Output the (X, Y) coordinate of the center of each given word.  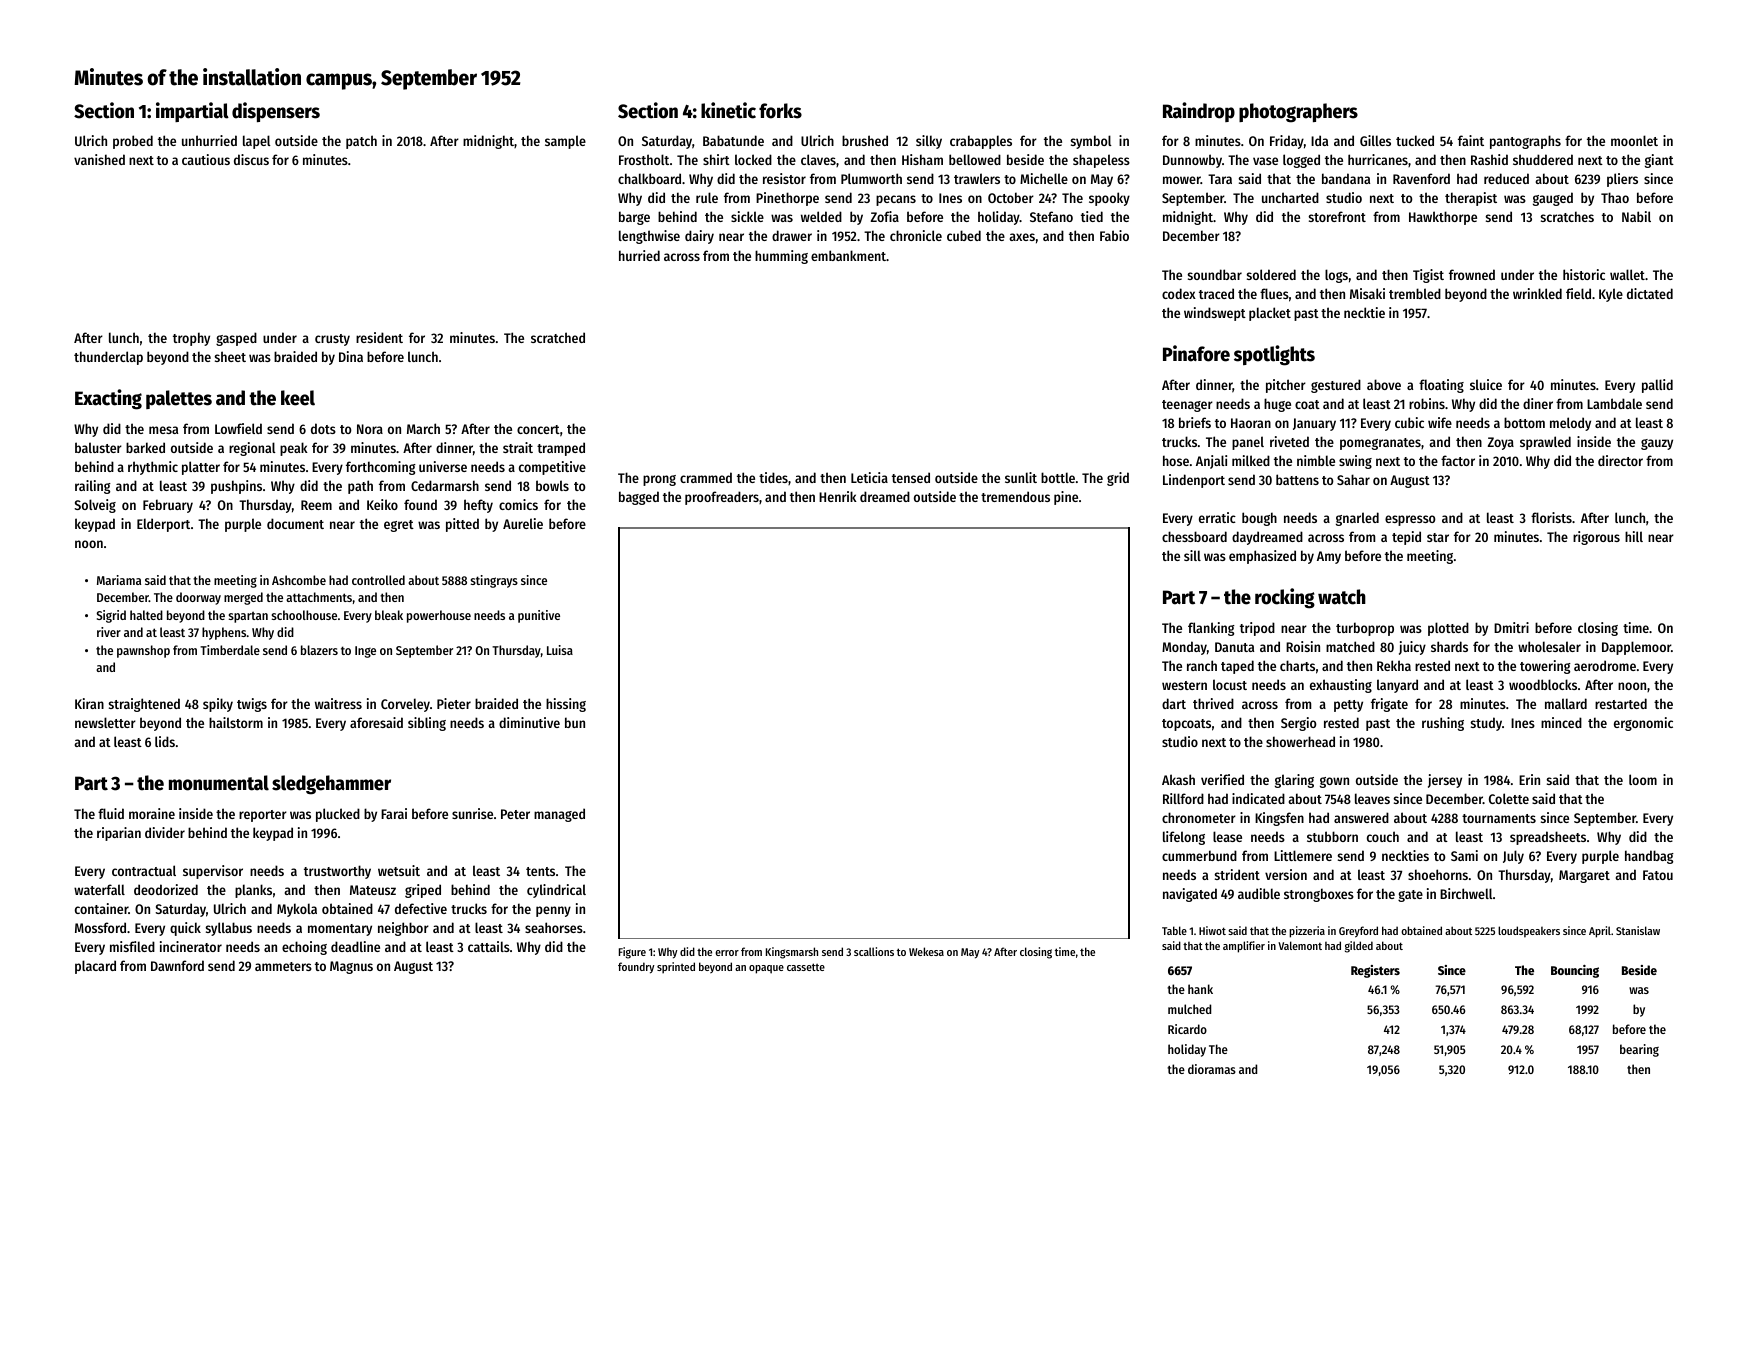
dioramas (1212, 1069)
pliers (1622, 180)
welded (821, 216)
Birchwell (1466, 893)
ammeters (283, 966)
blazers (319, 650)
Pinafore (1196, 353)
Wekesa (926, 951)
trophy (191, 339)
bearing (1639, 1050)
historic (1584, 274)
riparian (119, 834)
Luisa (560, 650)
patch (361, 142)
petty (1348, 706)
